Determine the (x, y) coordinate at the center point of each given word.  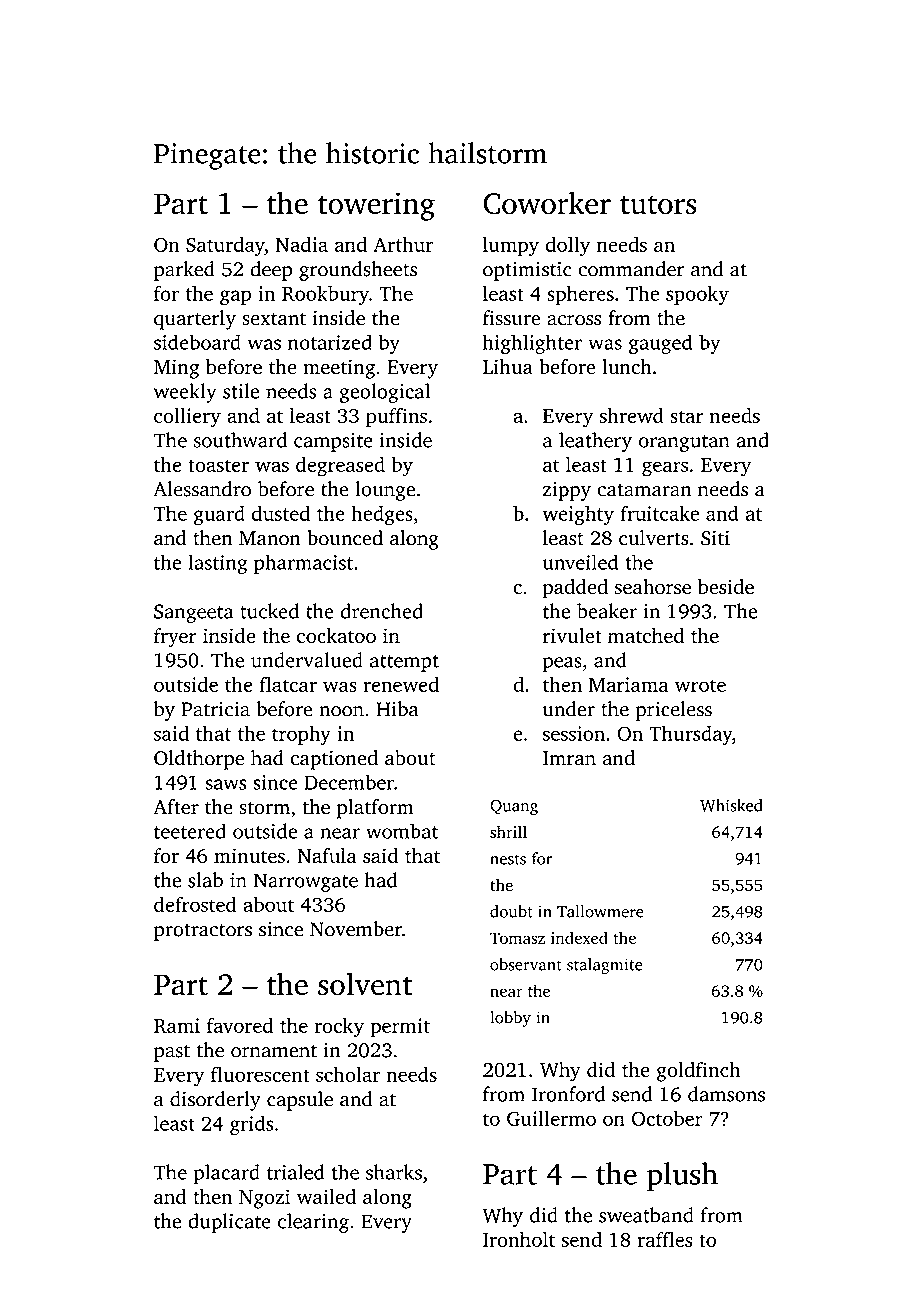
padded (575, 589)
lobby (510, 1019)
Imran (569, 758)
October (667, 1118)
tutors (658, 204)
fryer (175, 638)
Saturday (225, 246)
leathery (595, 442)
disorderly (215, 1101)
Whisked (731, 805)
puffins (396, 418)
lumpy (511, 246)
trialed (296, 1172)
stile (241, 391)
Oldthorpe (199, 760)
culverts (654, 538)
